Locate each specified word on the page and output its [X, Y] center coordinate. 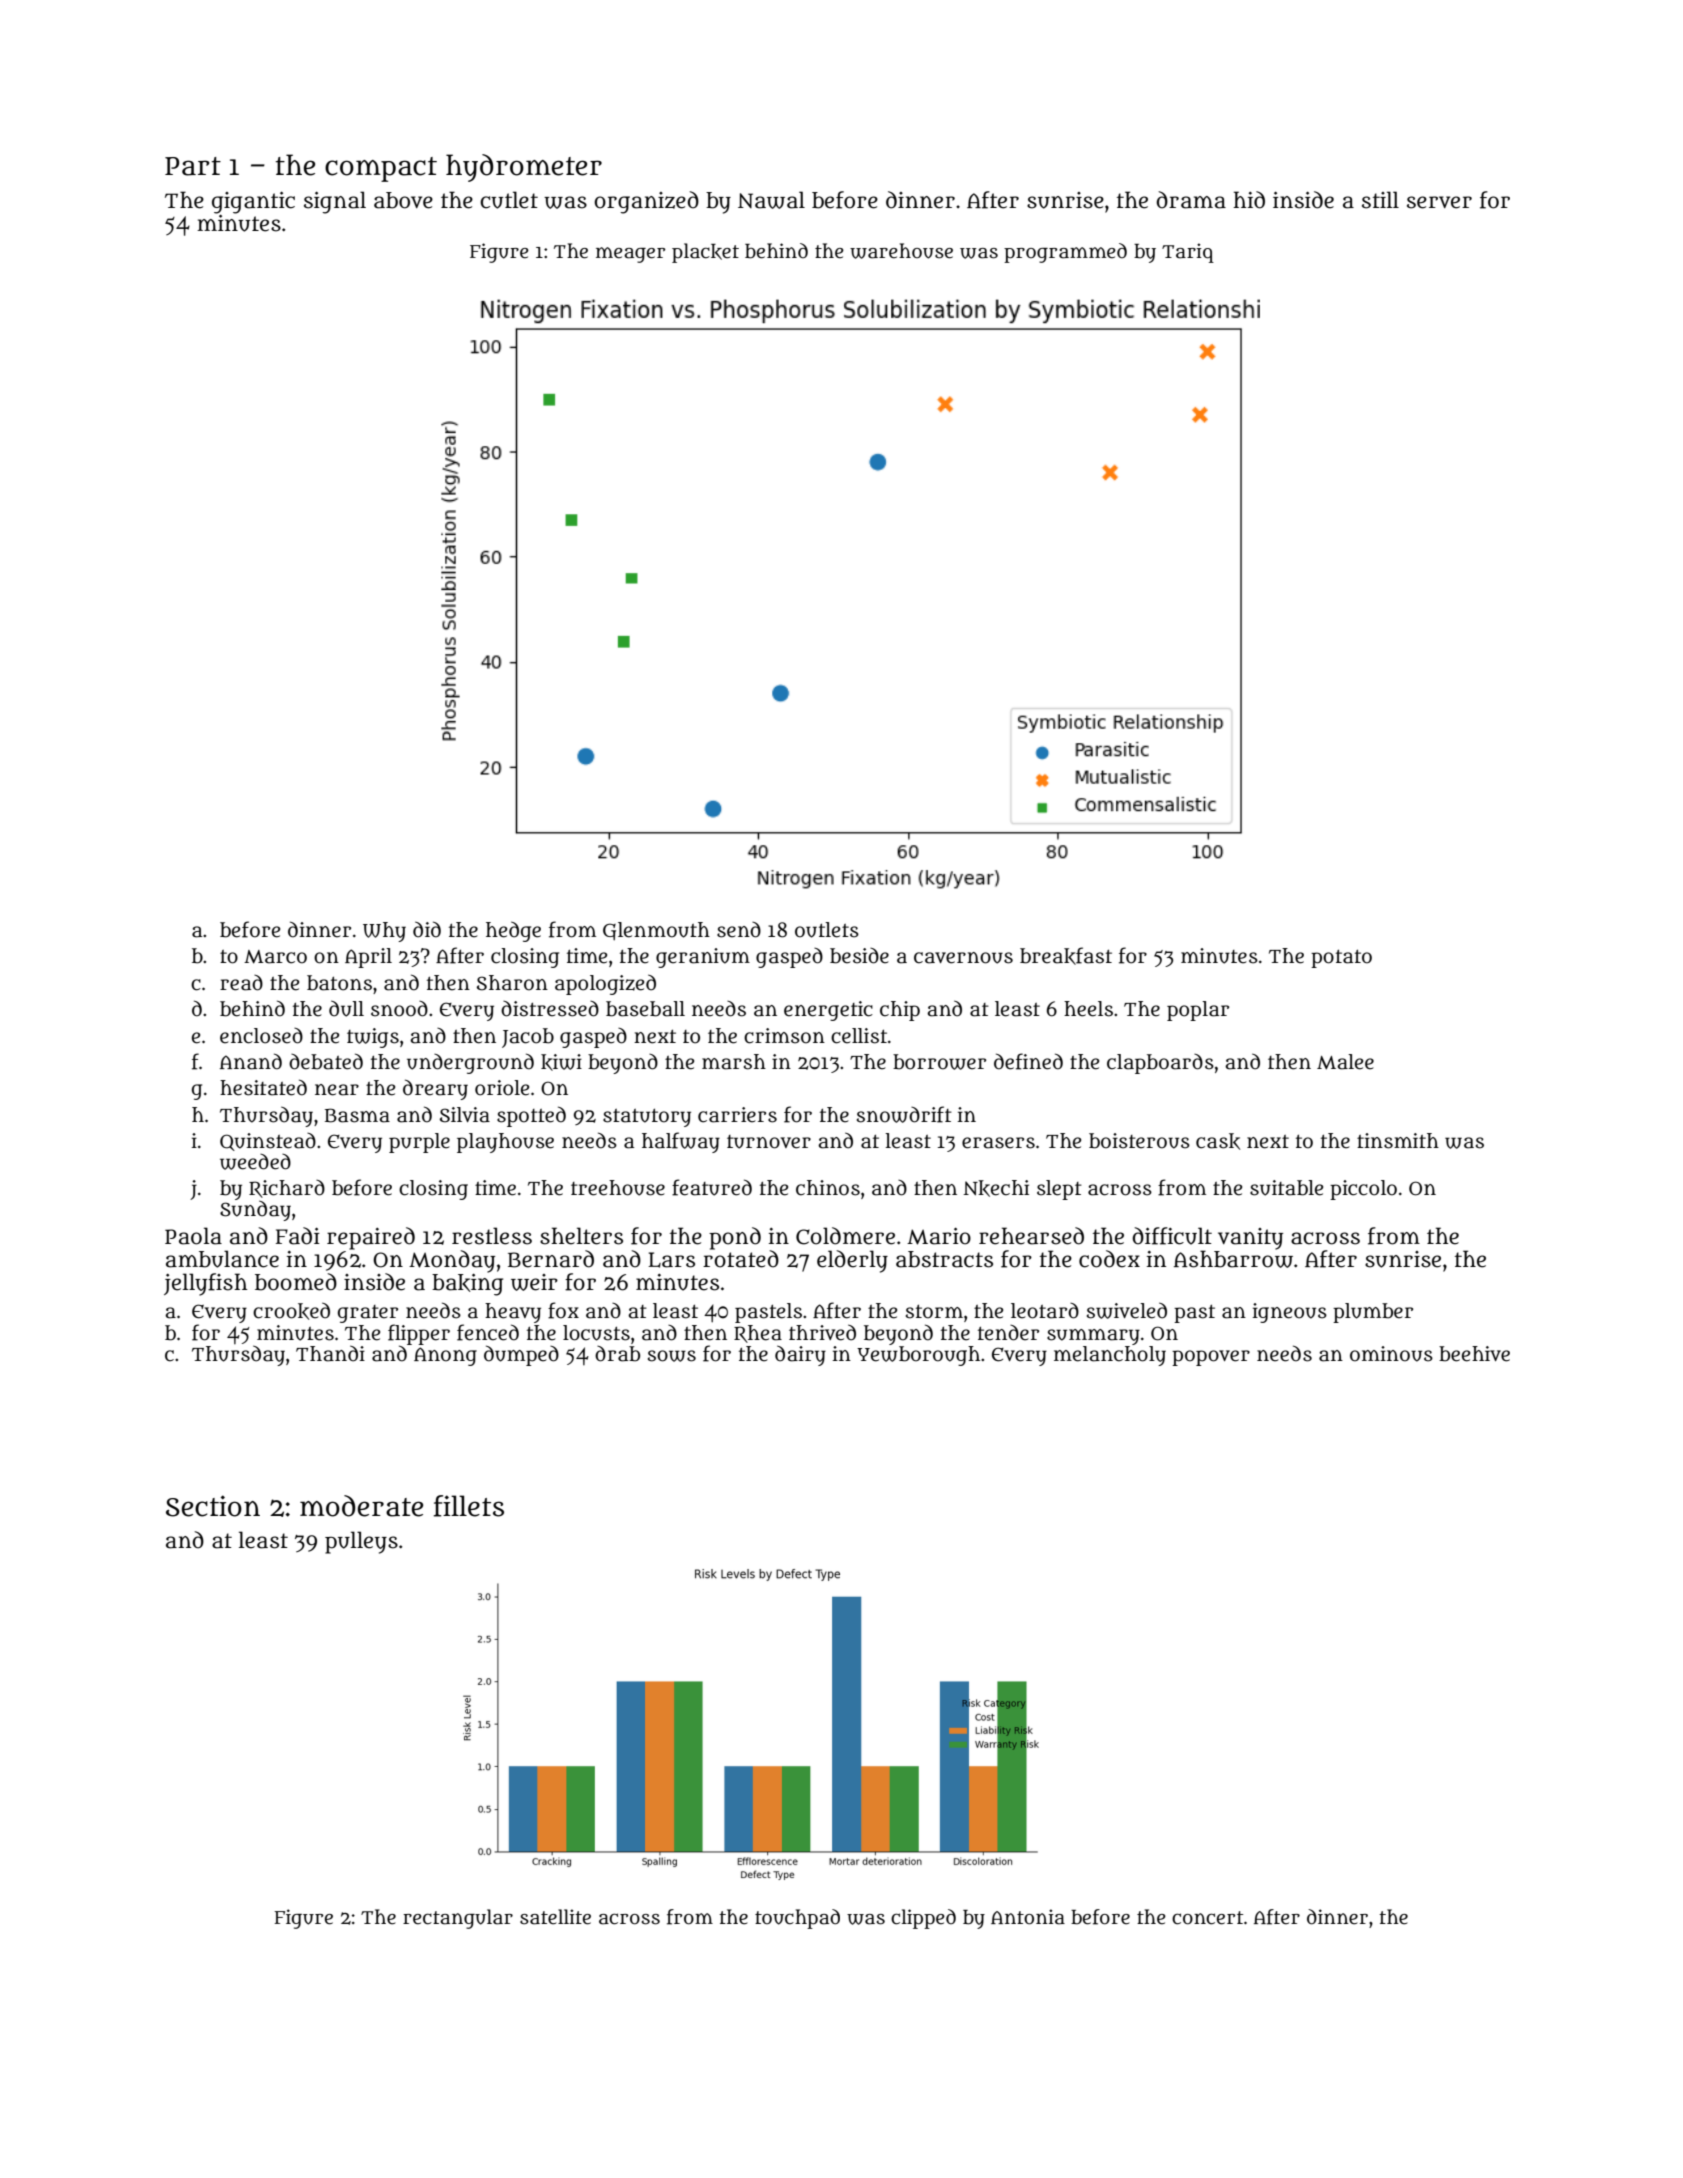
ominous [1391, 1354]
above [403, 200]
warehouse [901, 251]
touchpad [797, 1919]
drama [1191, 200]
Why [384, 932]
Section [213, 1506]
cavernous [963, 958]
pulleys [361, 1542]
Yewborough [918, 1356]
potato [1341, 959]
